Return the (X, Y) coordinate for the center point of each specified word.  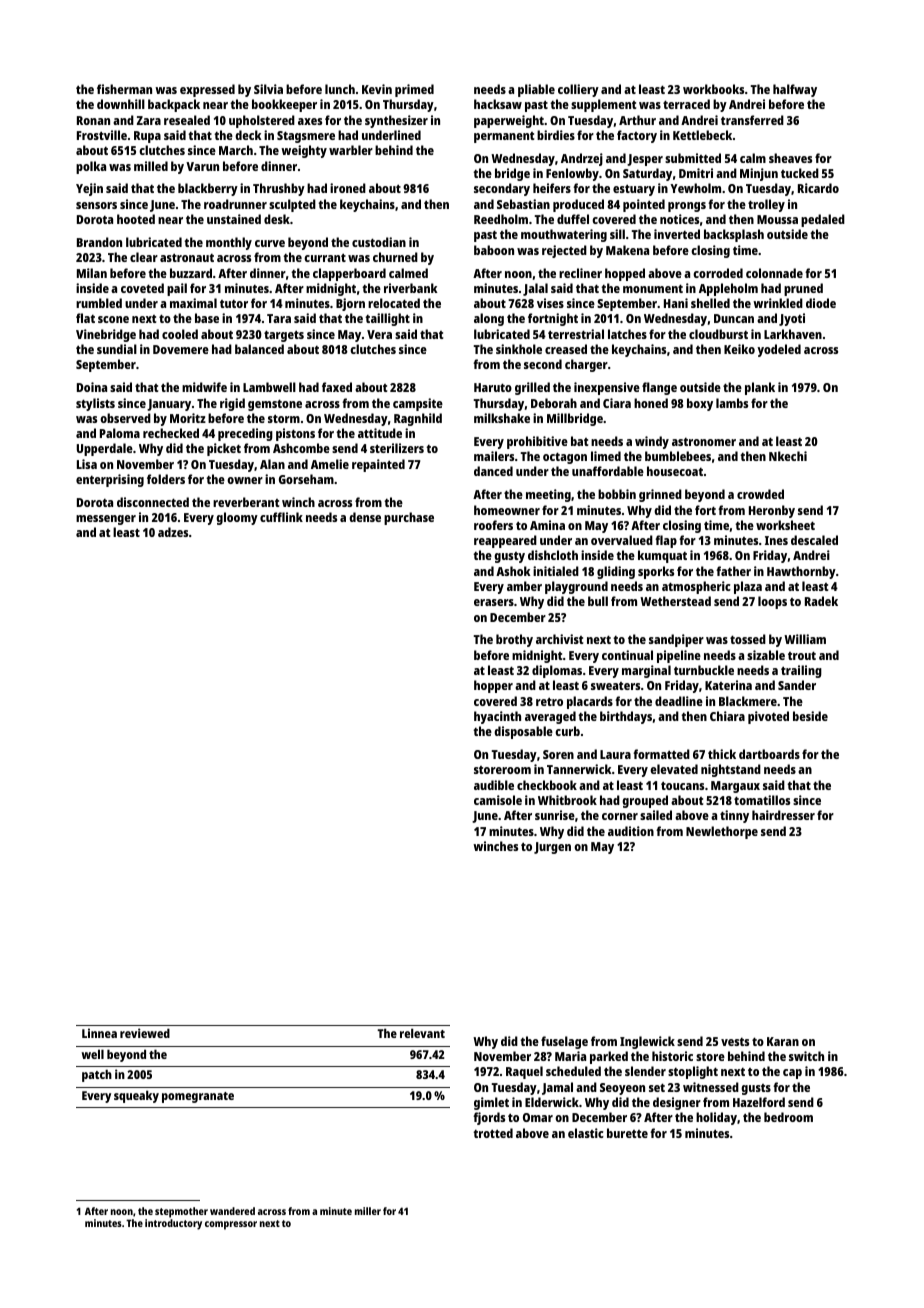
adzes (173, 532)
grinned (660, 495)
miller (368, 1211)
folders (166, 479)
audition (631, 831)
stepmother (181, 1212)
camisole (498, 800)
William (805, 639)
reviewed (145, 1033)
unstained (234, 219)
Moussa (777, 219)
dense (365, 517)
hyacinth (497, 717)
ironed (348, 188)
